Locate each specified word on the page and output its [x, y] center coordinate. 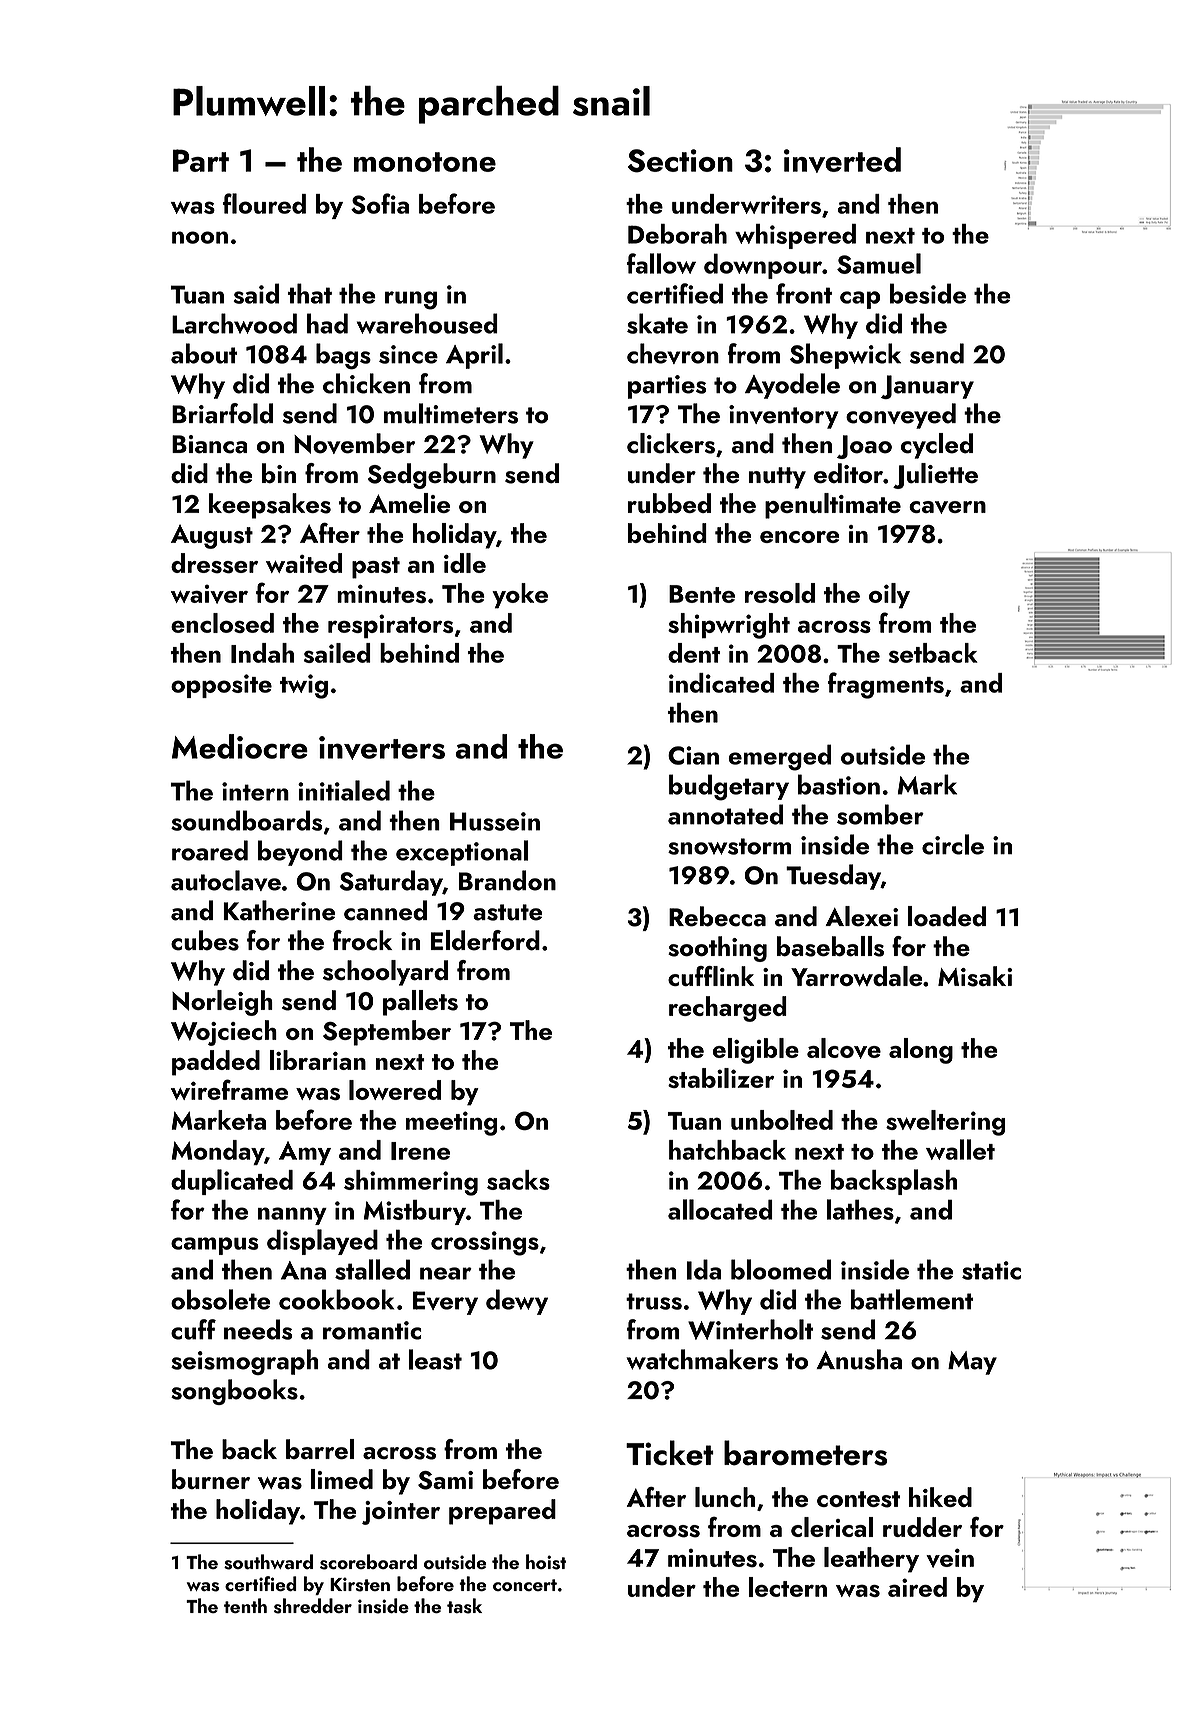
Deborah [677, 234]
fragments [886, 685]
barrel [320, 1449]
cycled [937, 446]
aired [917, 1587]
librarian [318, 1060]
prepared [502, 1512]
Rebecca [717, 916]
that [310, 293]
